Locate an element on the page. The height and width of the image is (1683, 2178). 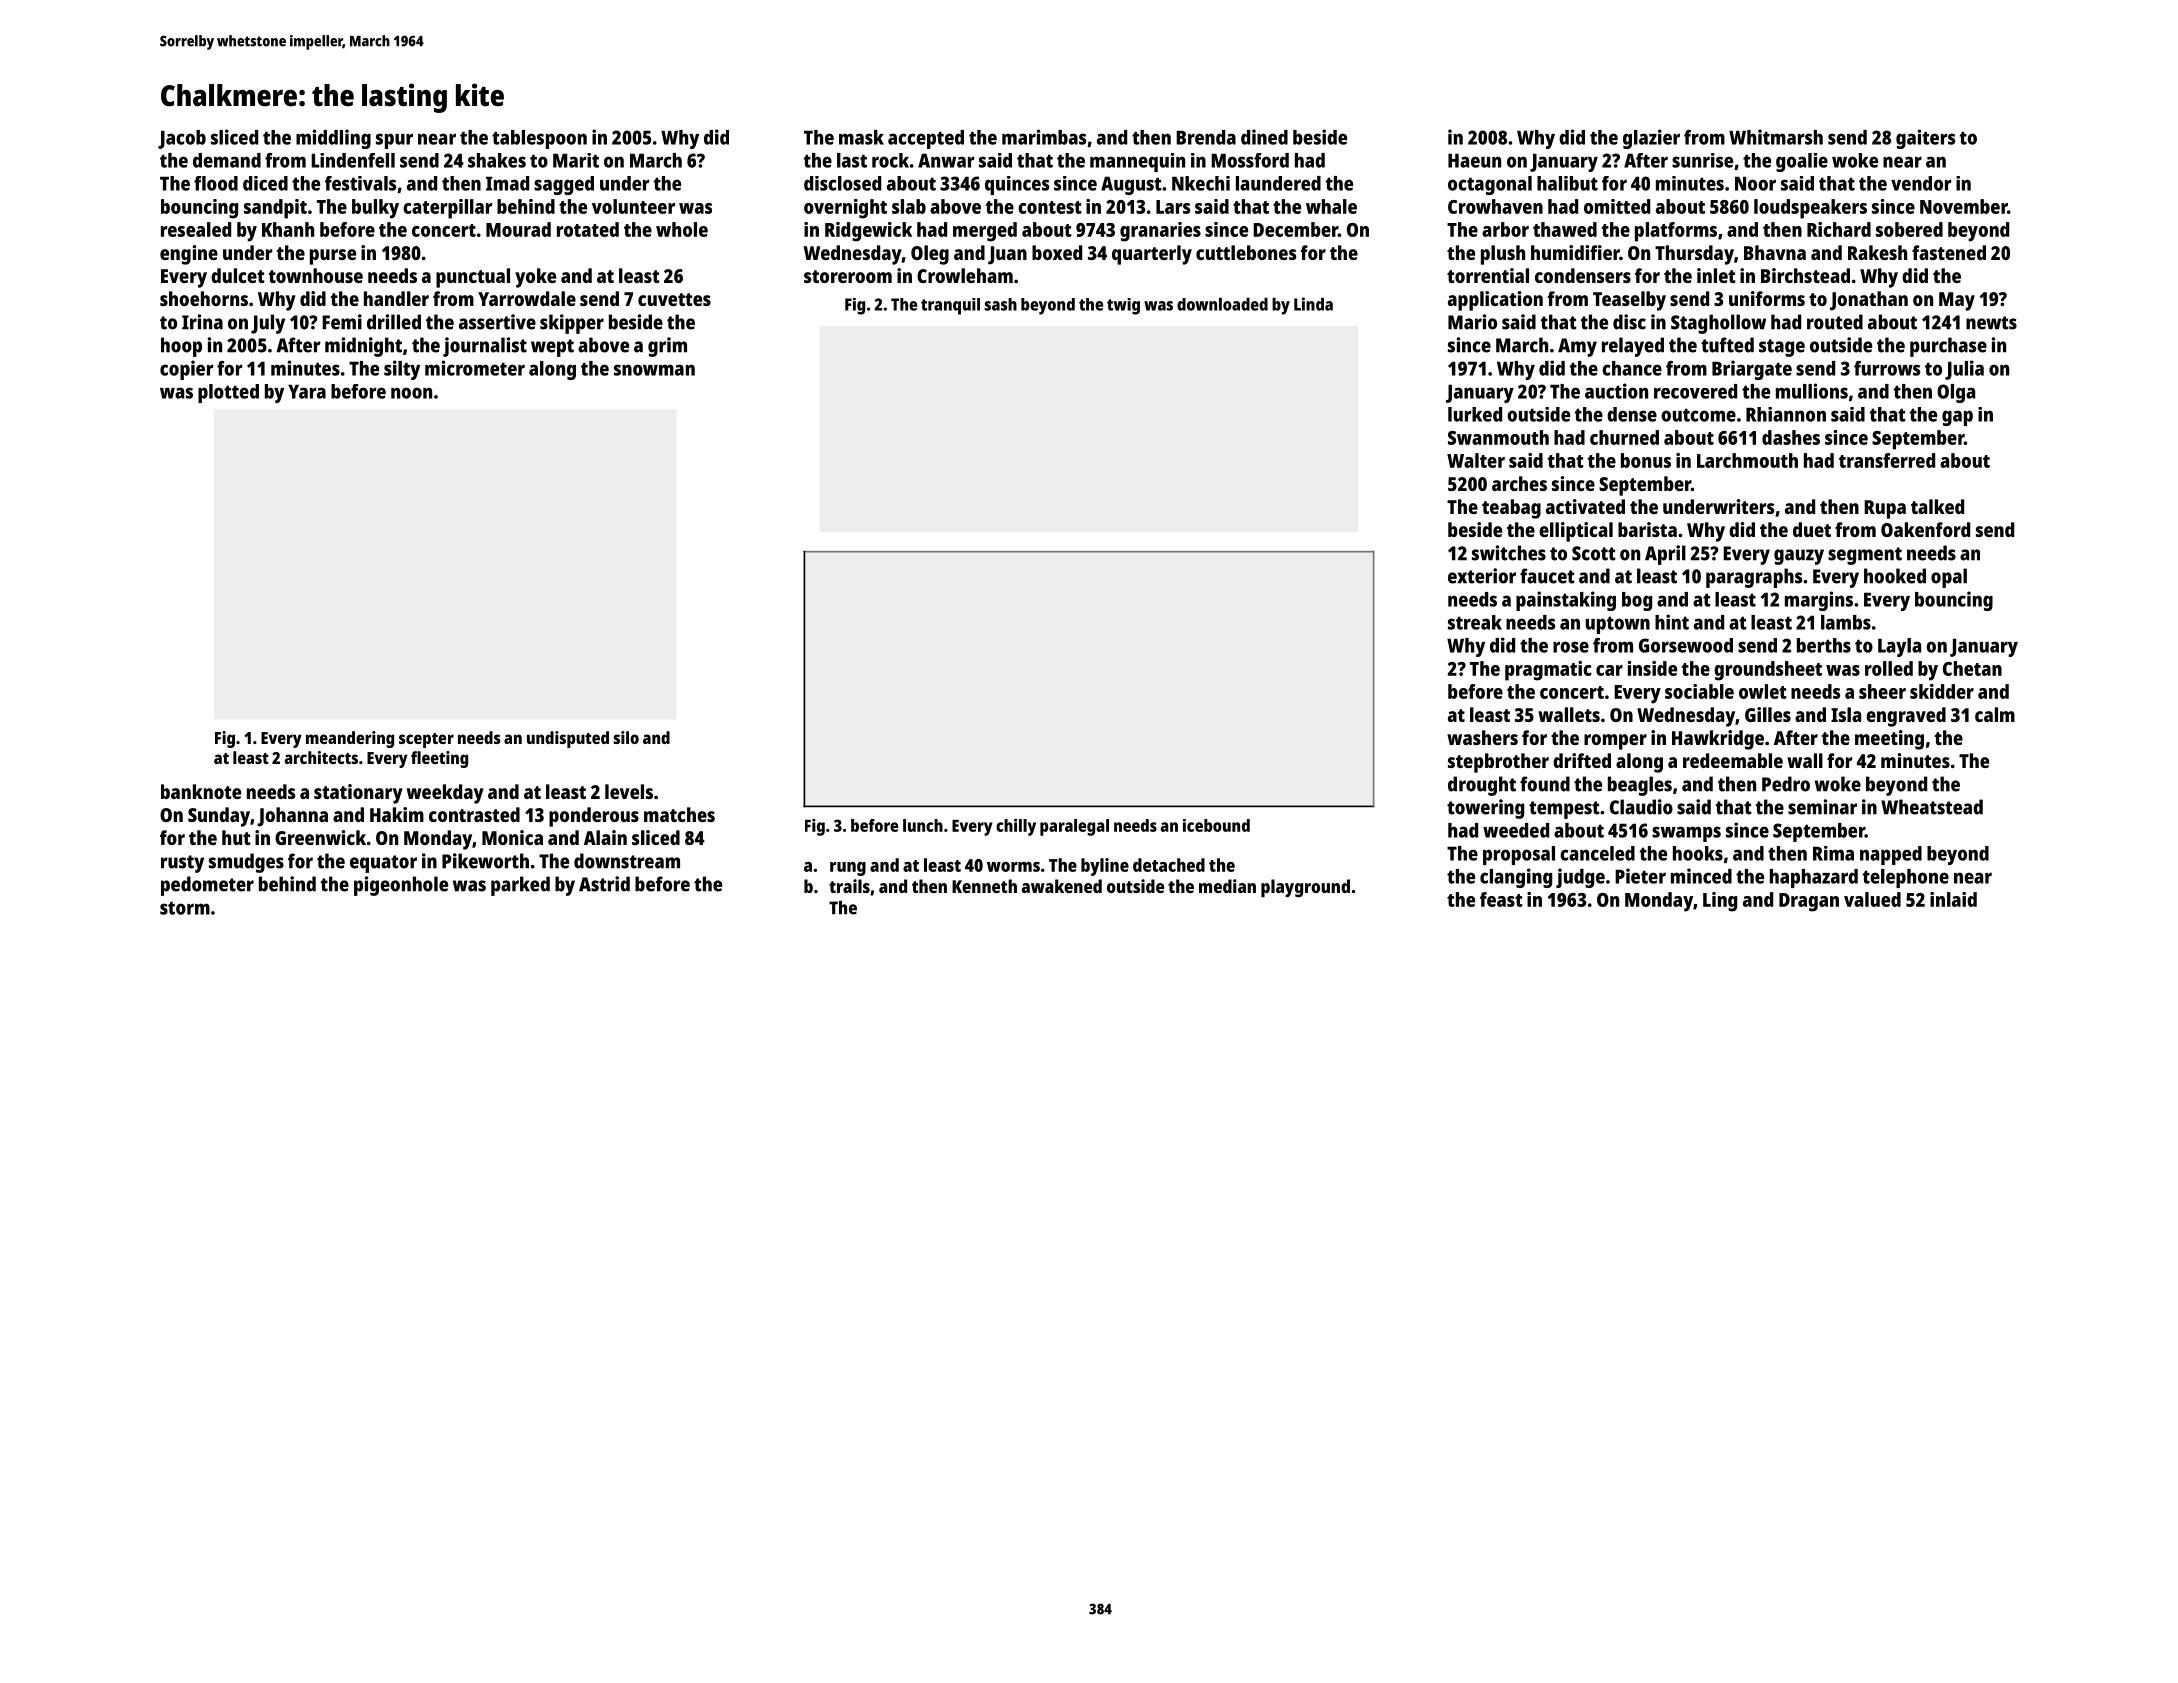
silo is located at coordinates (626, 737).
